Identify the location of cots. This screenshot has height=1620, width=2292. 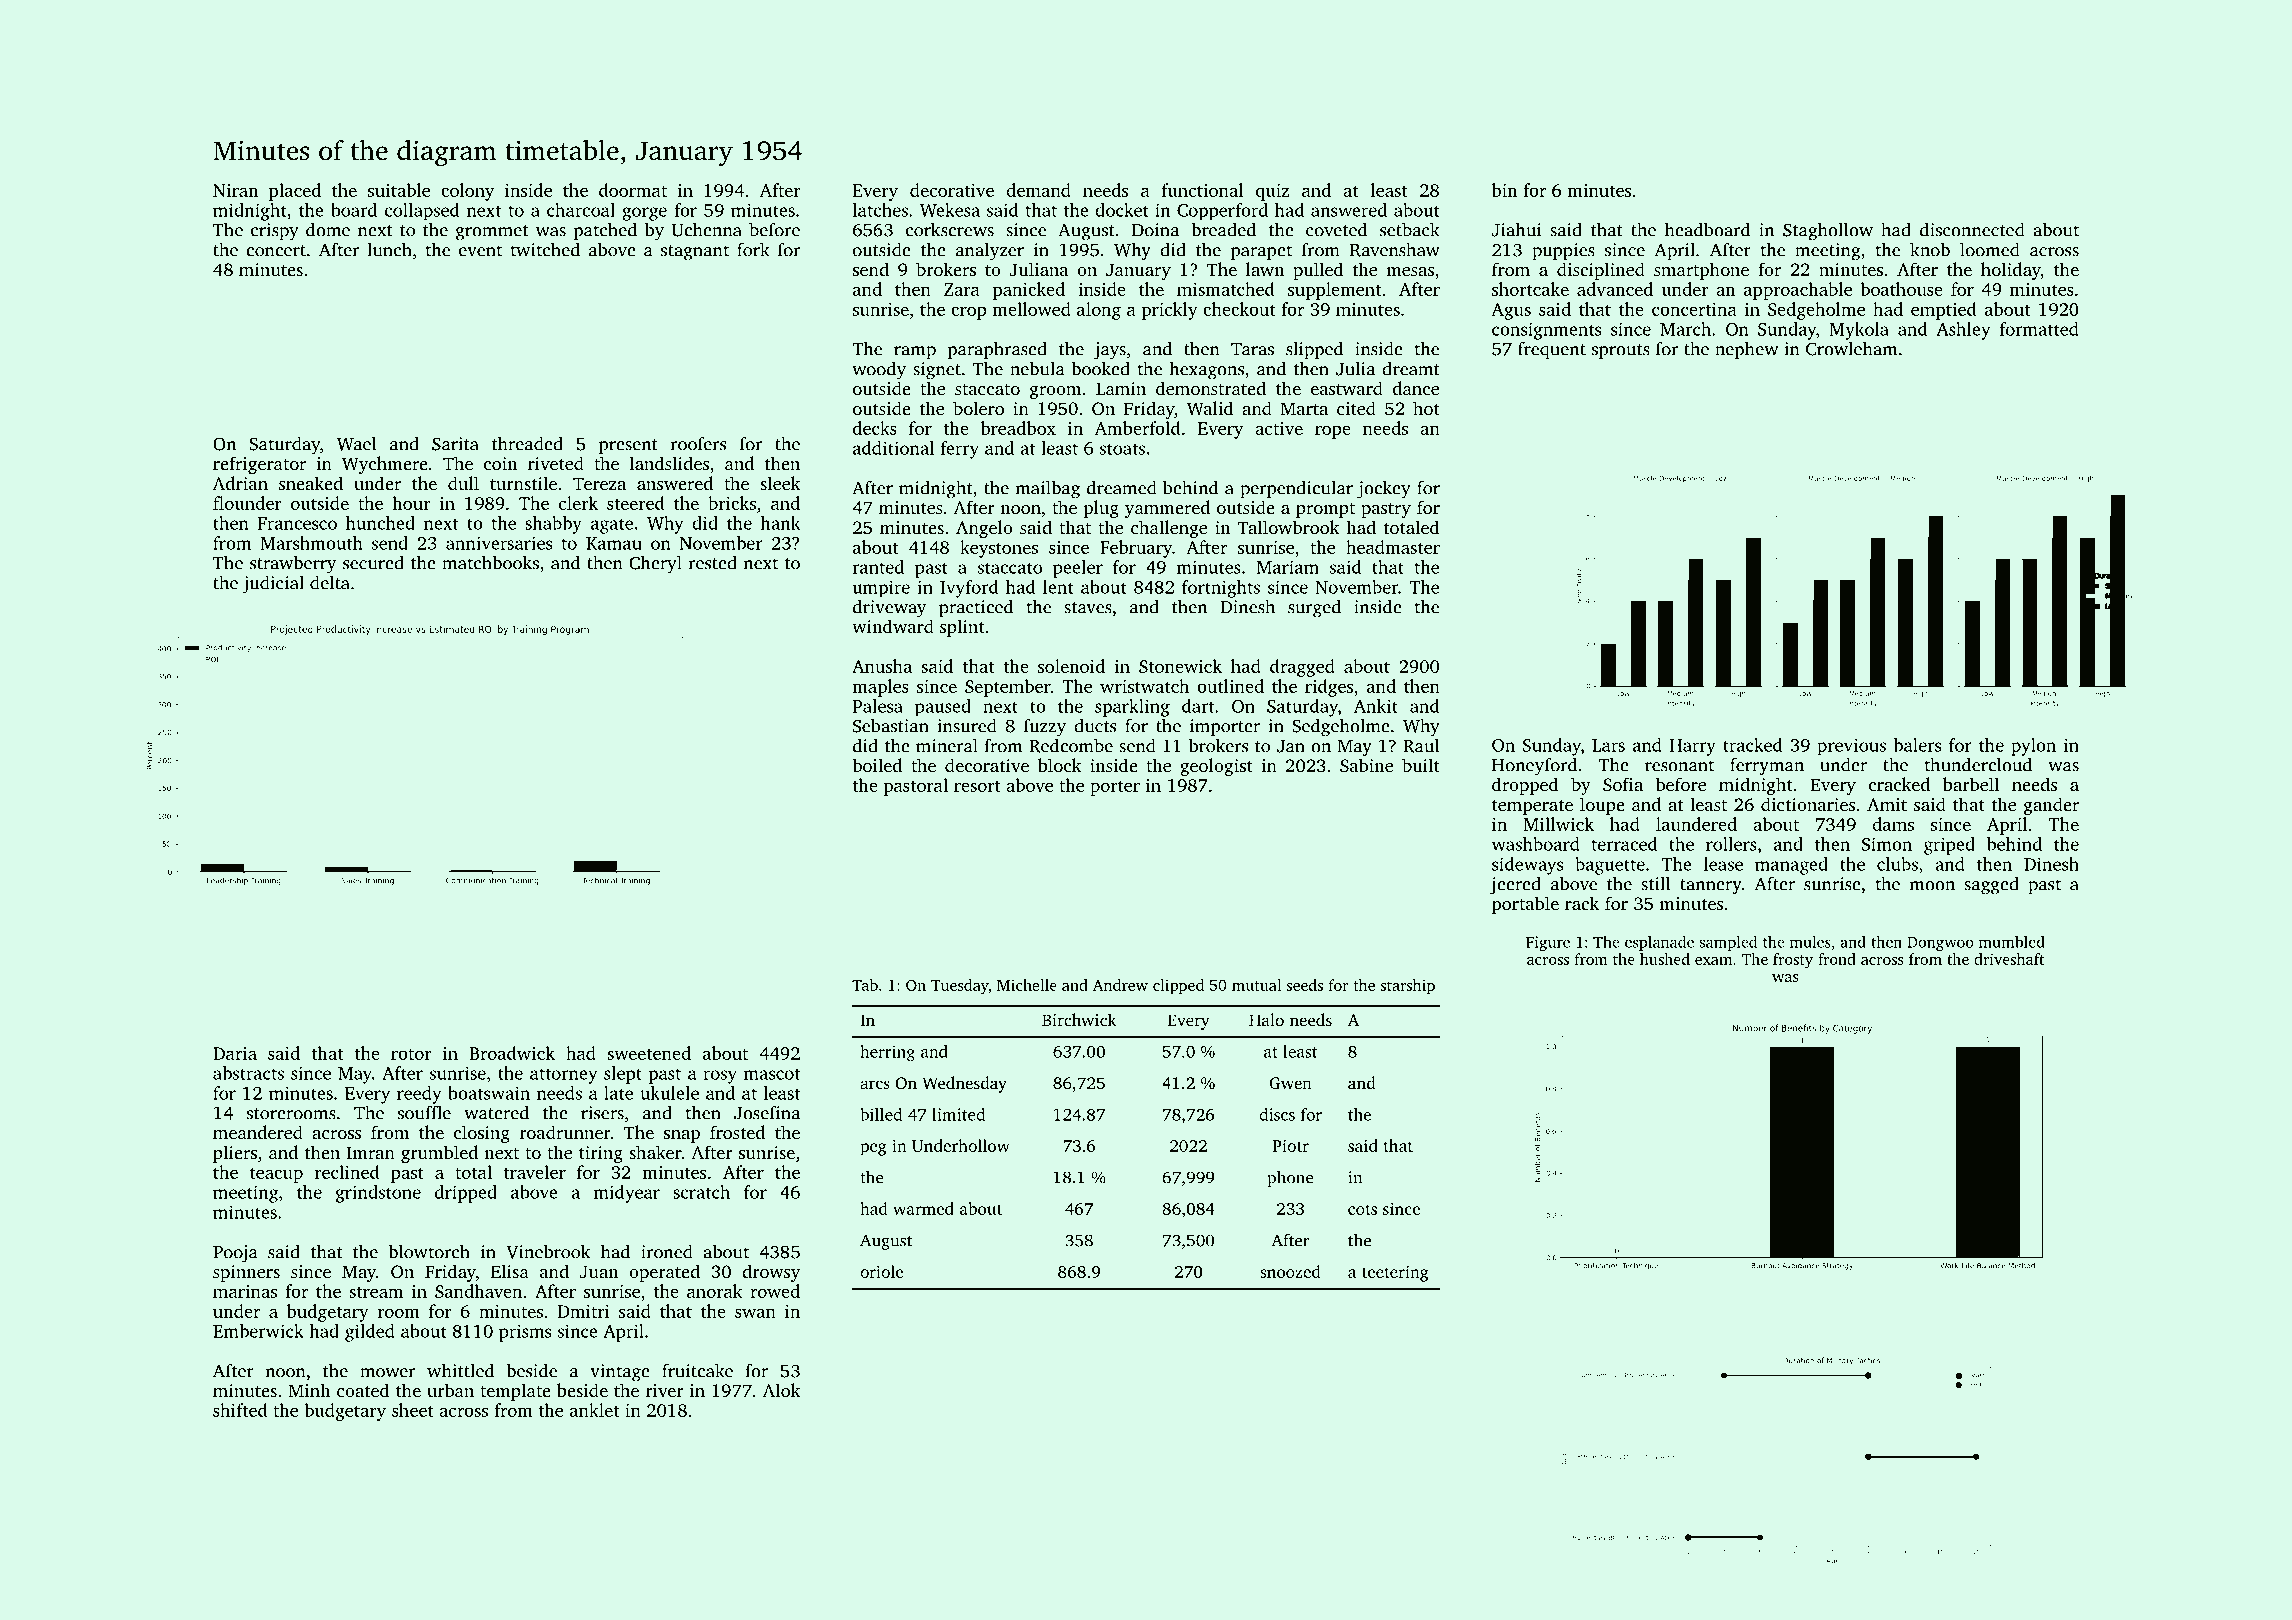
(1362, 1209).
